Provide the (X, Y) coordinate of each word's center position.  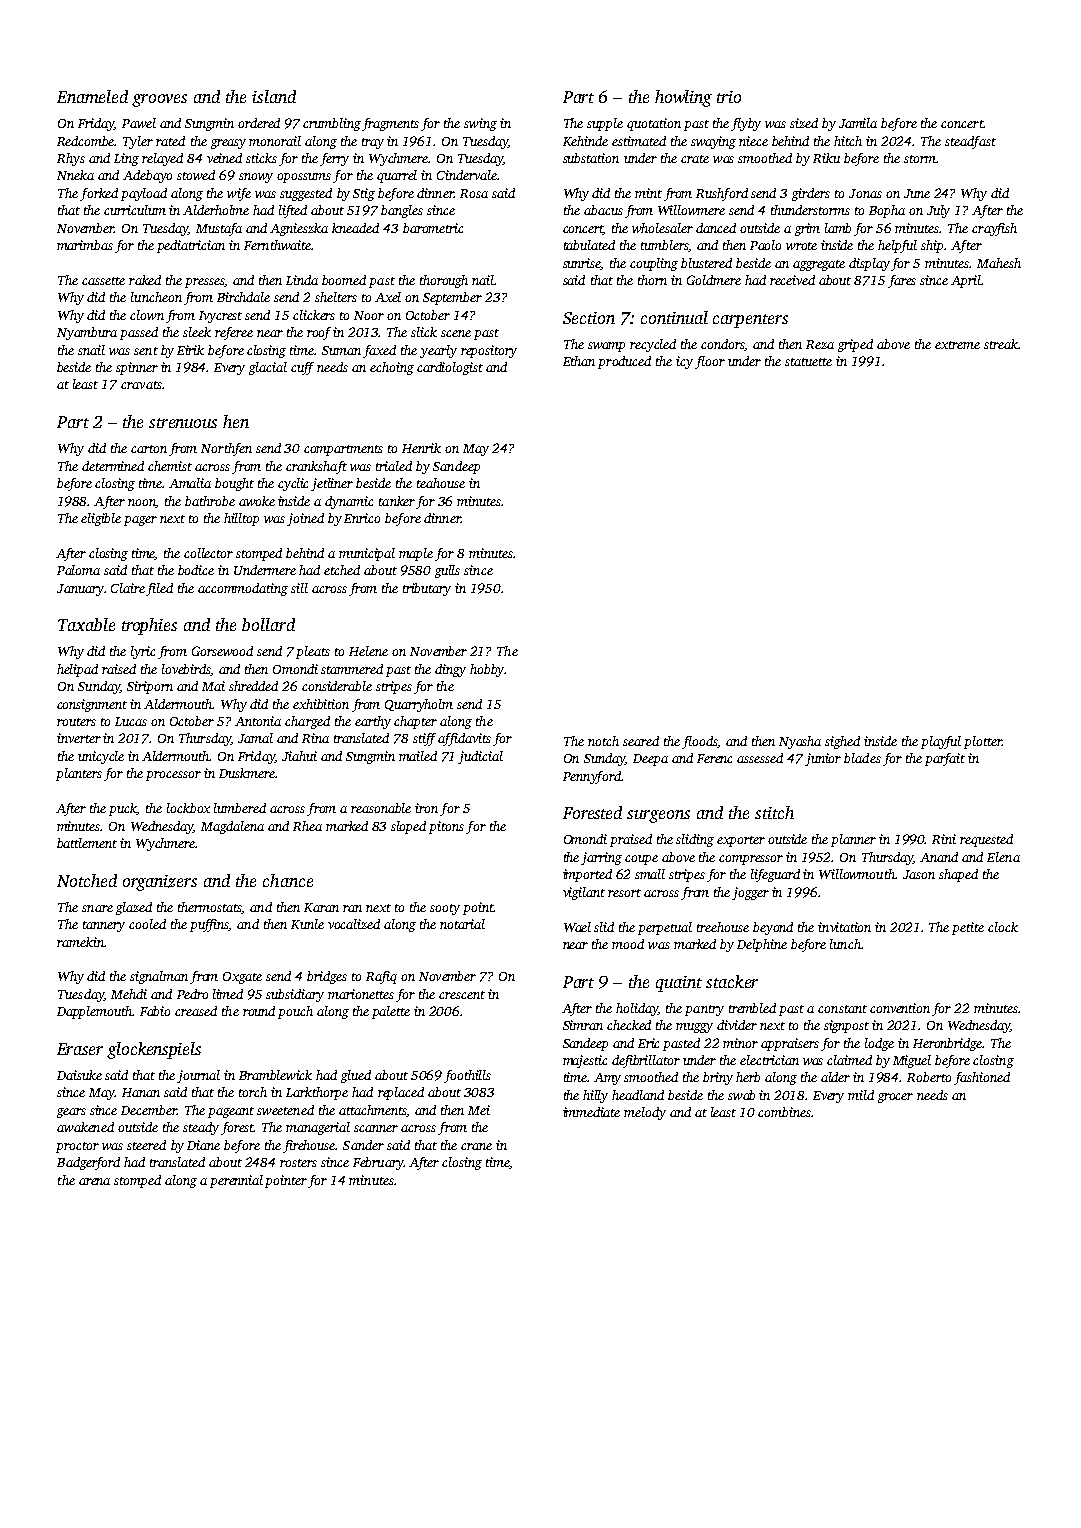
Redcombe (86, 141)
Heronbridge (947, 1044)
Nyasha (800, 742)
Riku (826, 158)
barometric (433, 228)
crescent (462, 995)
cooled (147, 924)
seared (641, 741)
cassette (103, 281)
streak (1001, 344)
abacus (603, 210)
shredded (253, 686)
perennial (236, 1181)
